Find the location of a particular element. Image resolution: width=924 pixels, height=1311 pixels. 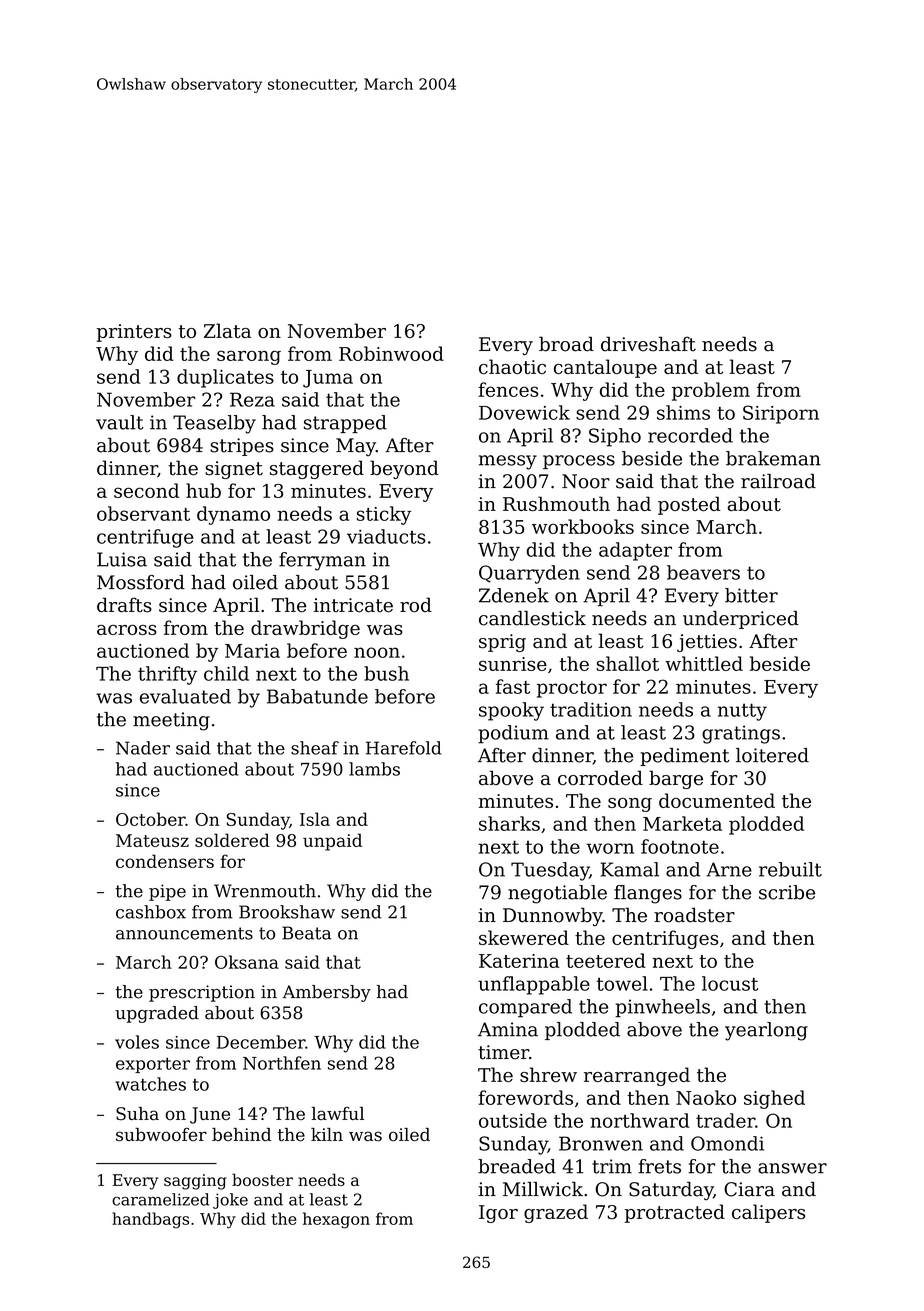

October is located at coordinates (150, 819).
